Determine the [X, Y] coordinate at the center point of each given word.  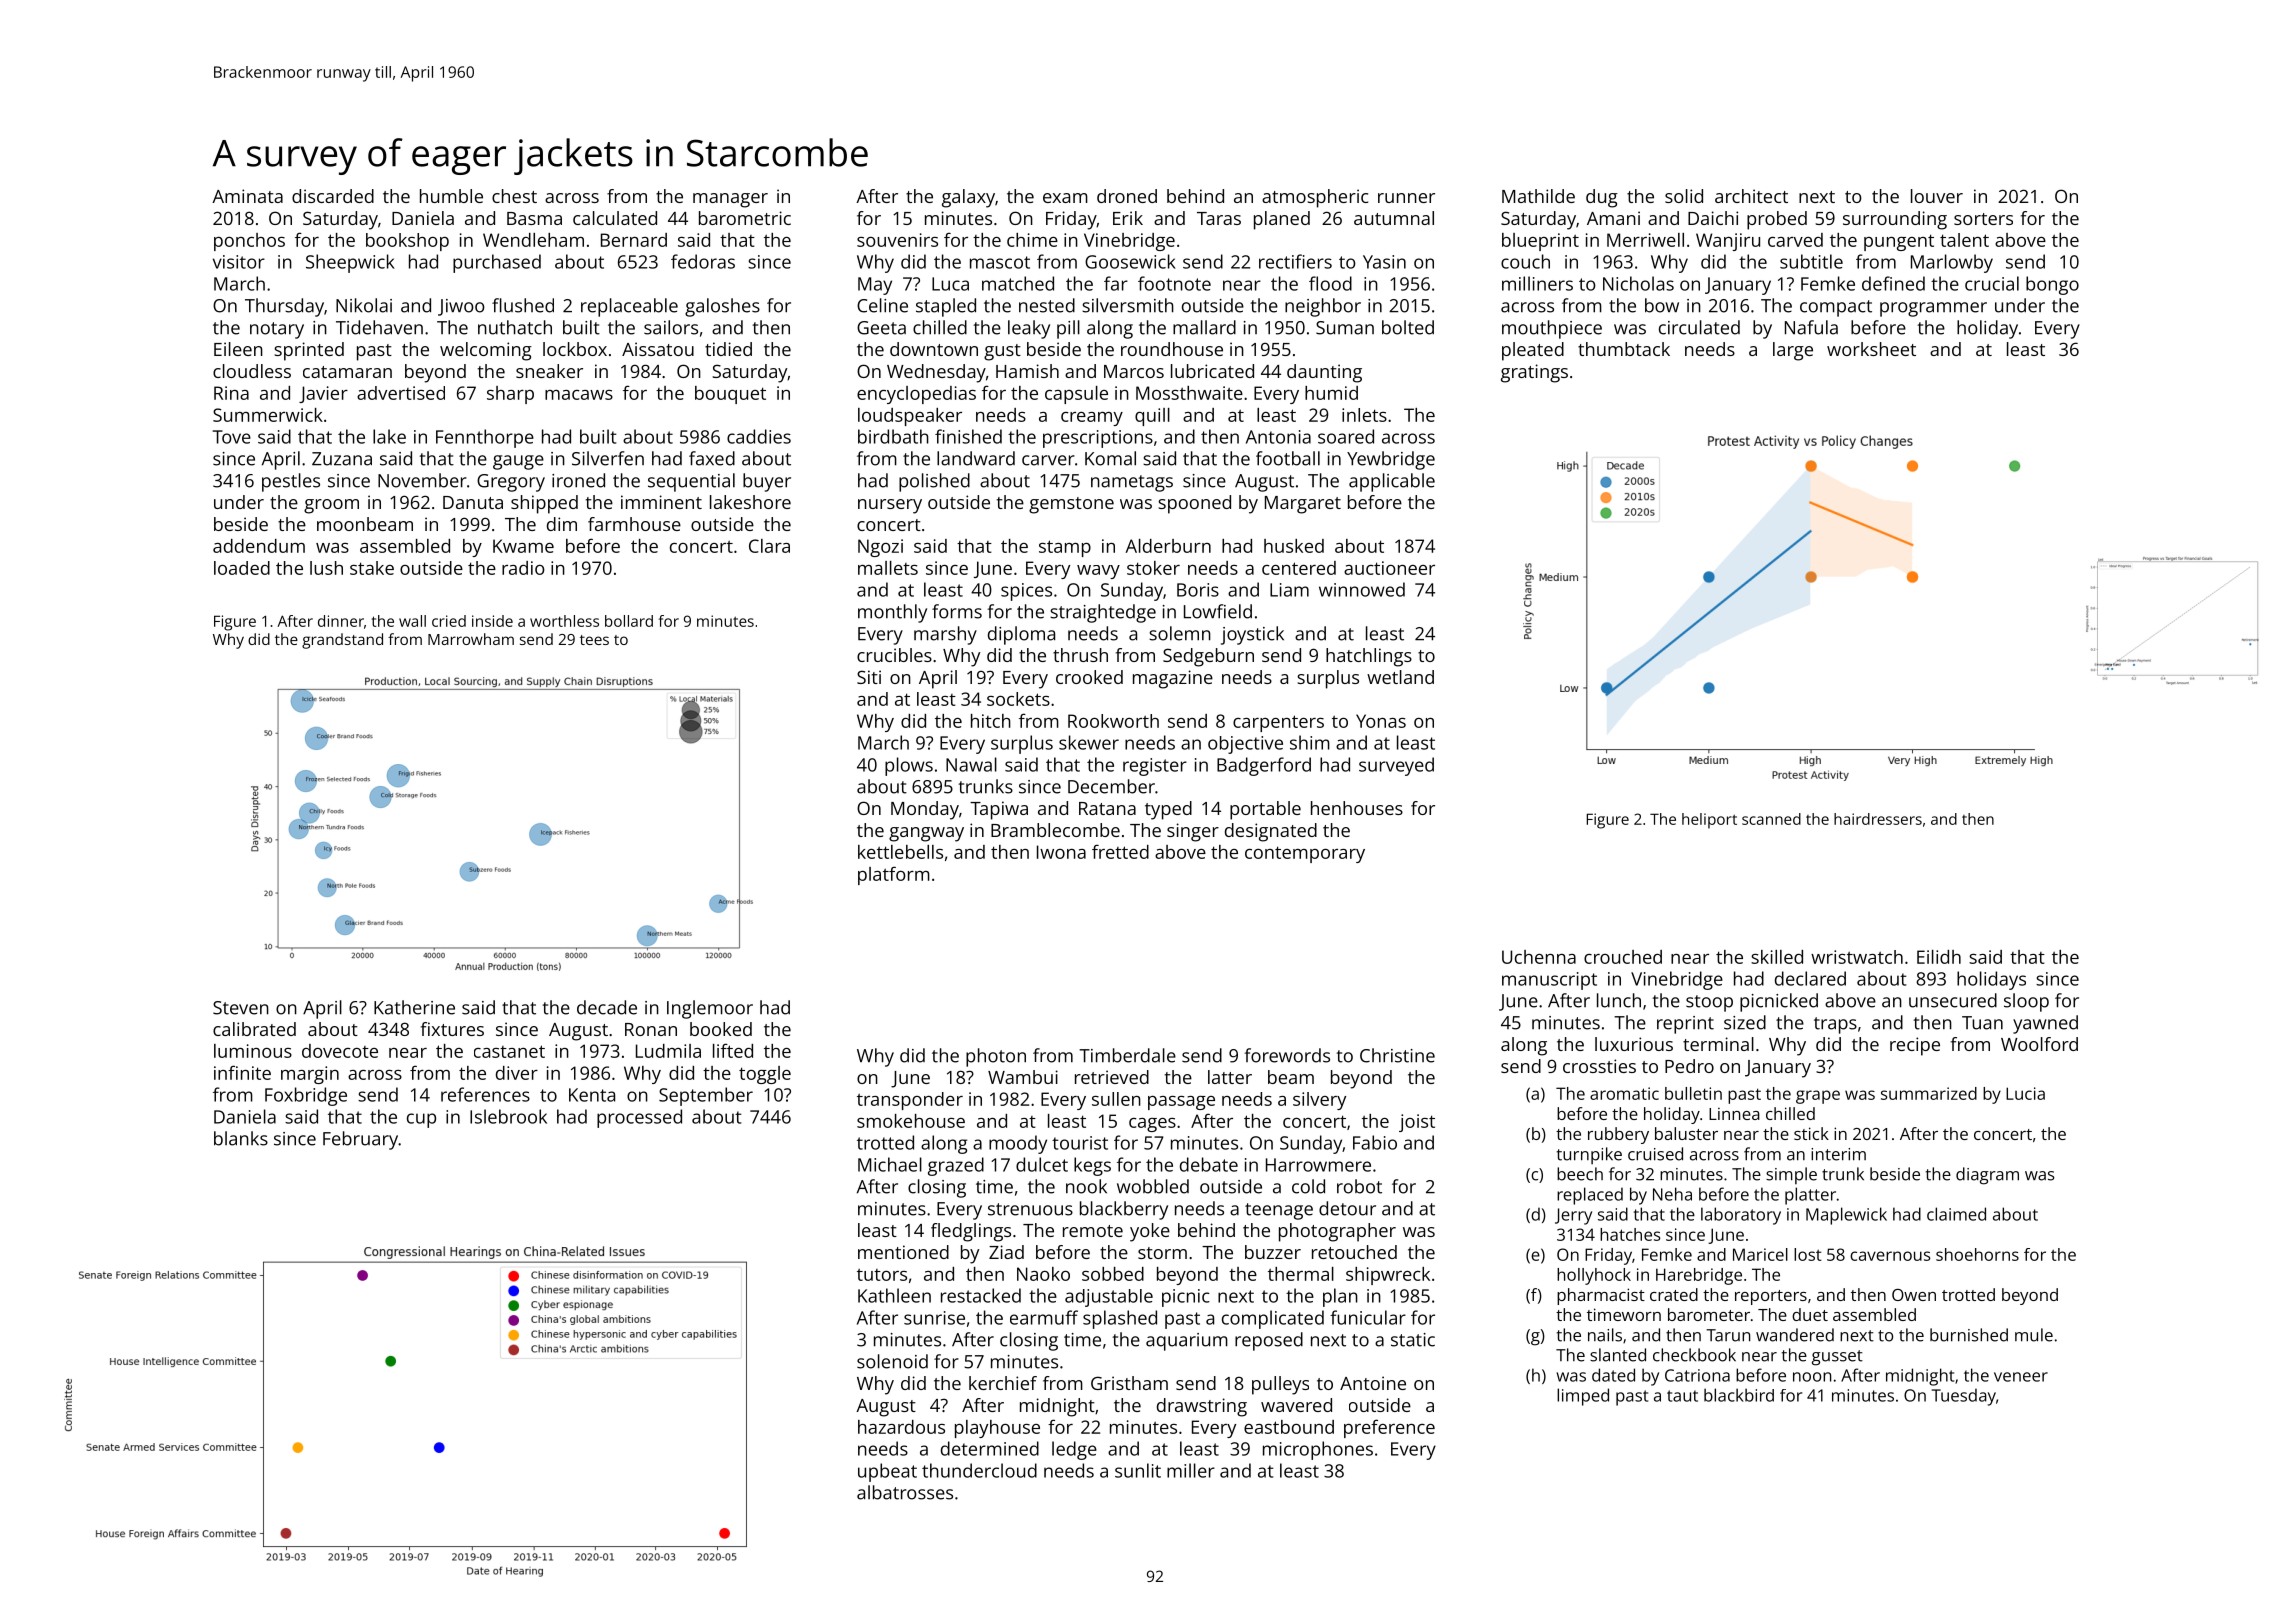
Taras [1219, 218]
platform [894, 875]
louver [1937, 196]
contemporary [1305, 854]
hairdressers [1878, 819]
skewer [1089, 742]
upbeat [887, 1472]
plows [909, 766]
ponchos [249, 242]
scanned [1771, 819]
